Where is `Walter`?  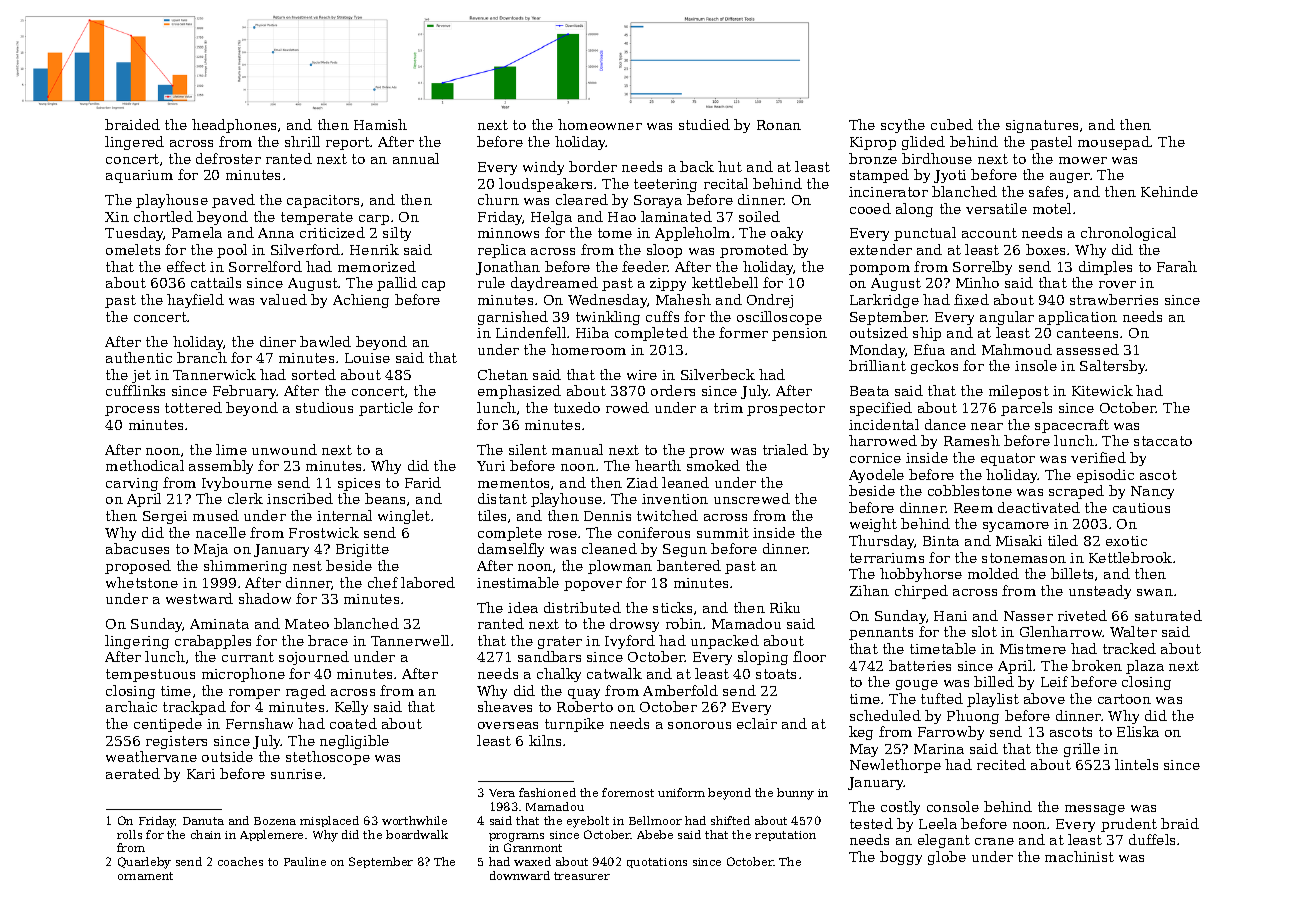 Walter is located at coordinates (1133, 631).
